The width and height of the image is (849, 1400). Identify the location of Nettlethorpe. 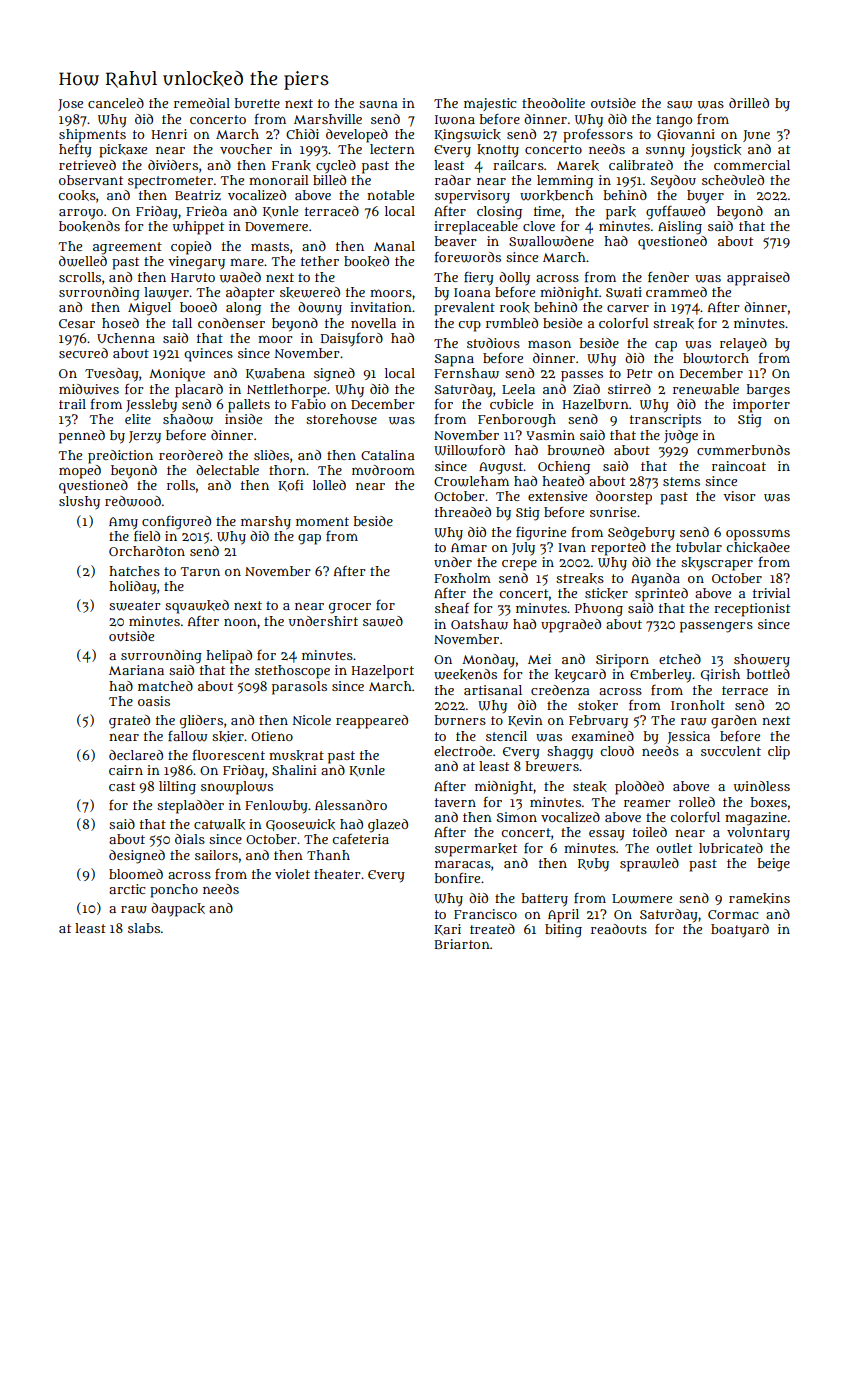
(286, 391).
